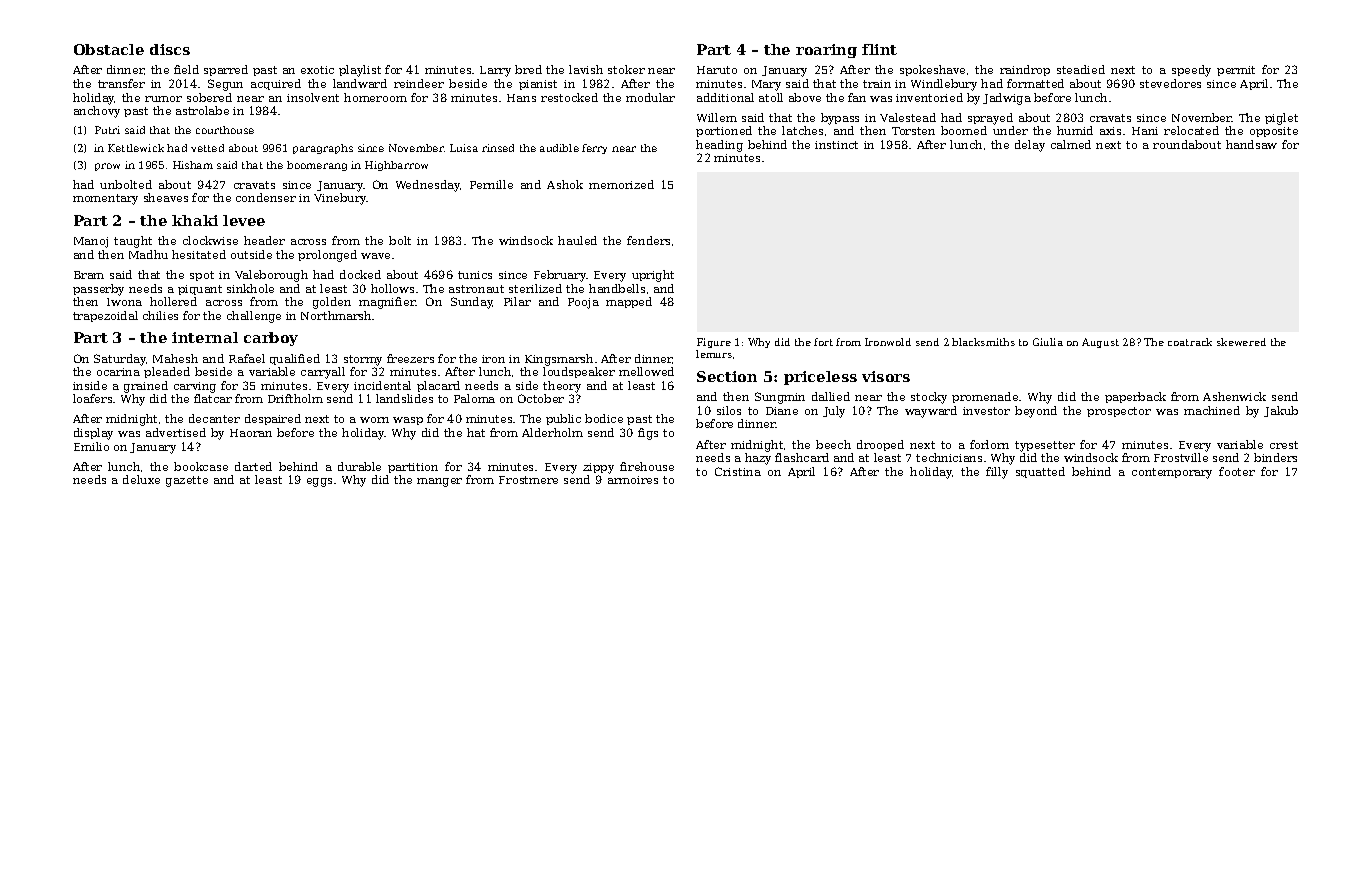  I want to click on carboy, so click(271, 339).
